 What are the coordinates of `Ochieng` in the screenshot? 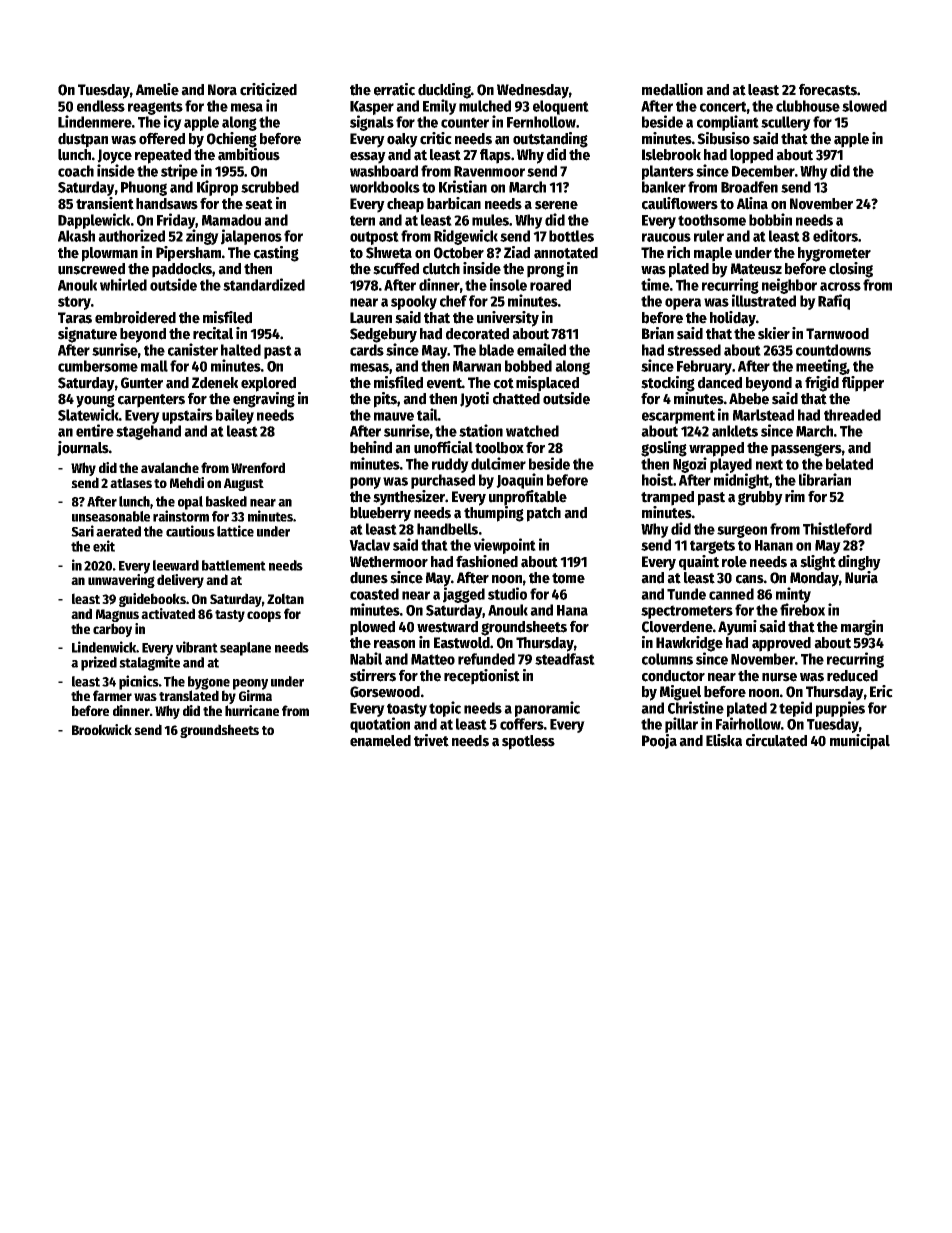 It's located at (232, 140).
